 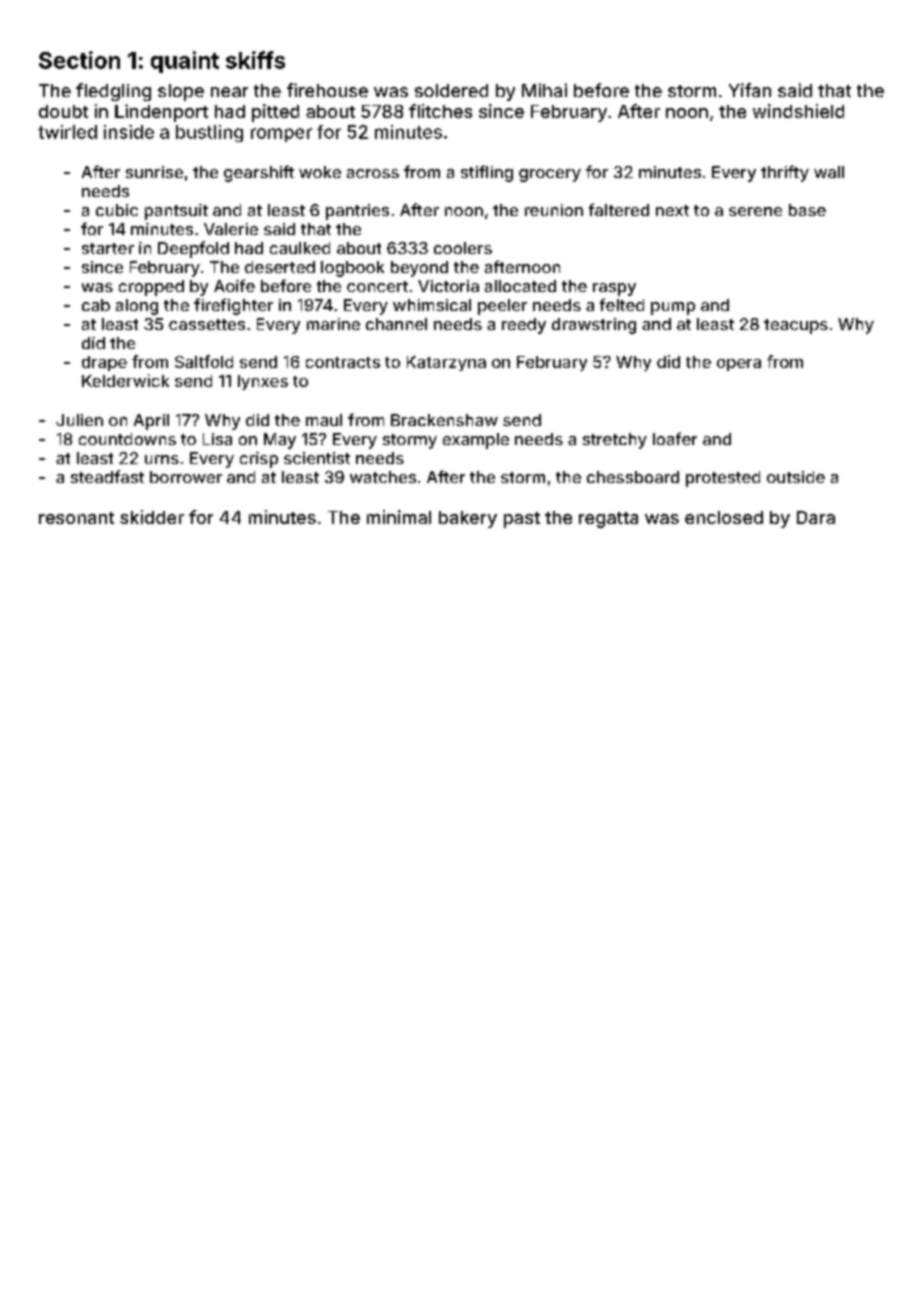 What do you see at coordinates (796, 326) in the screenshot?
I see `teacups` at bounding box center [796, 326].
